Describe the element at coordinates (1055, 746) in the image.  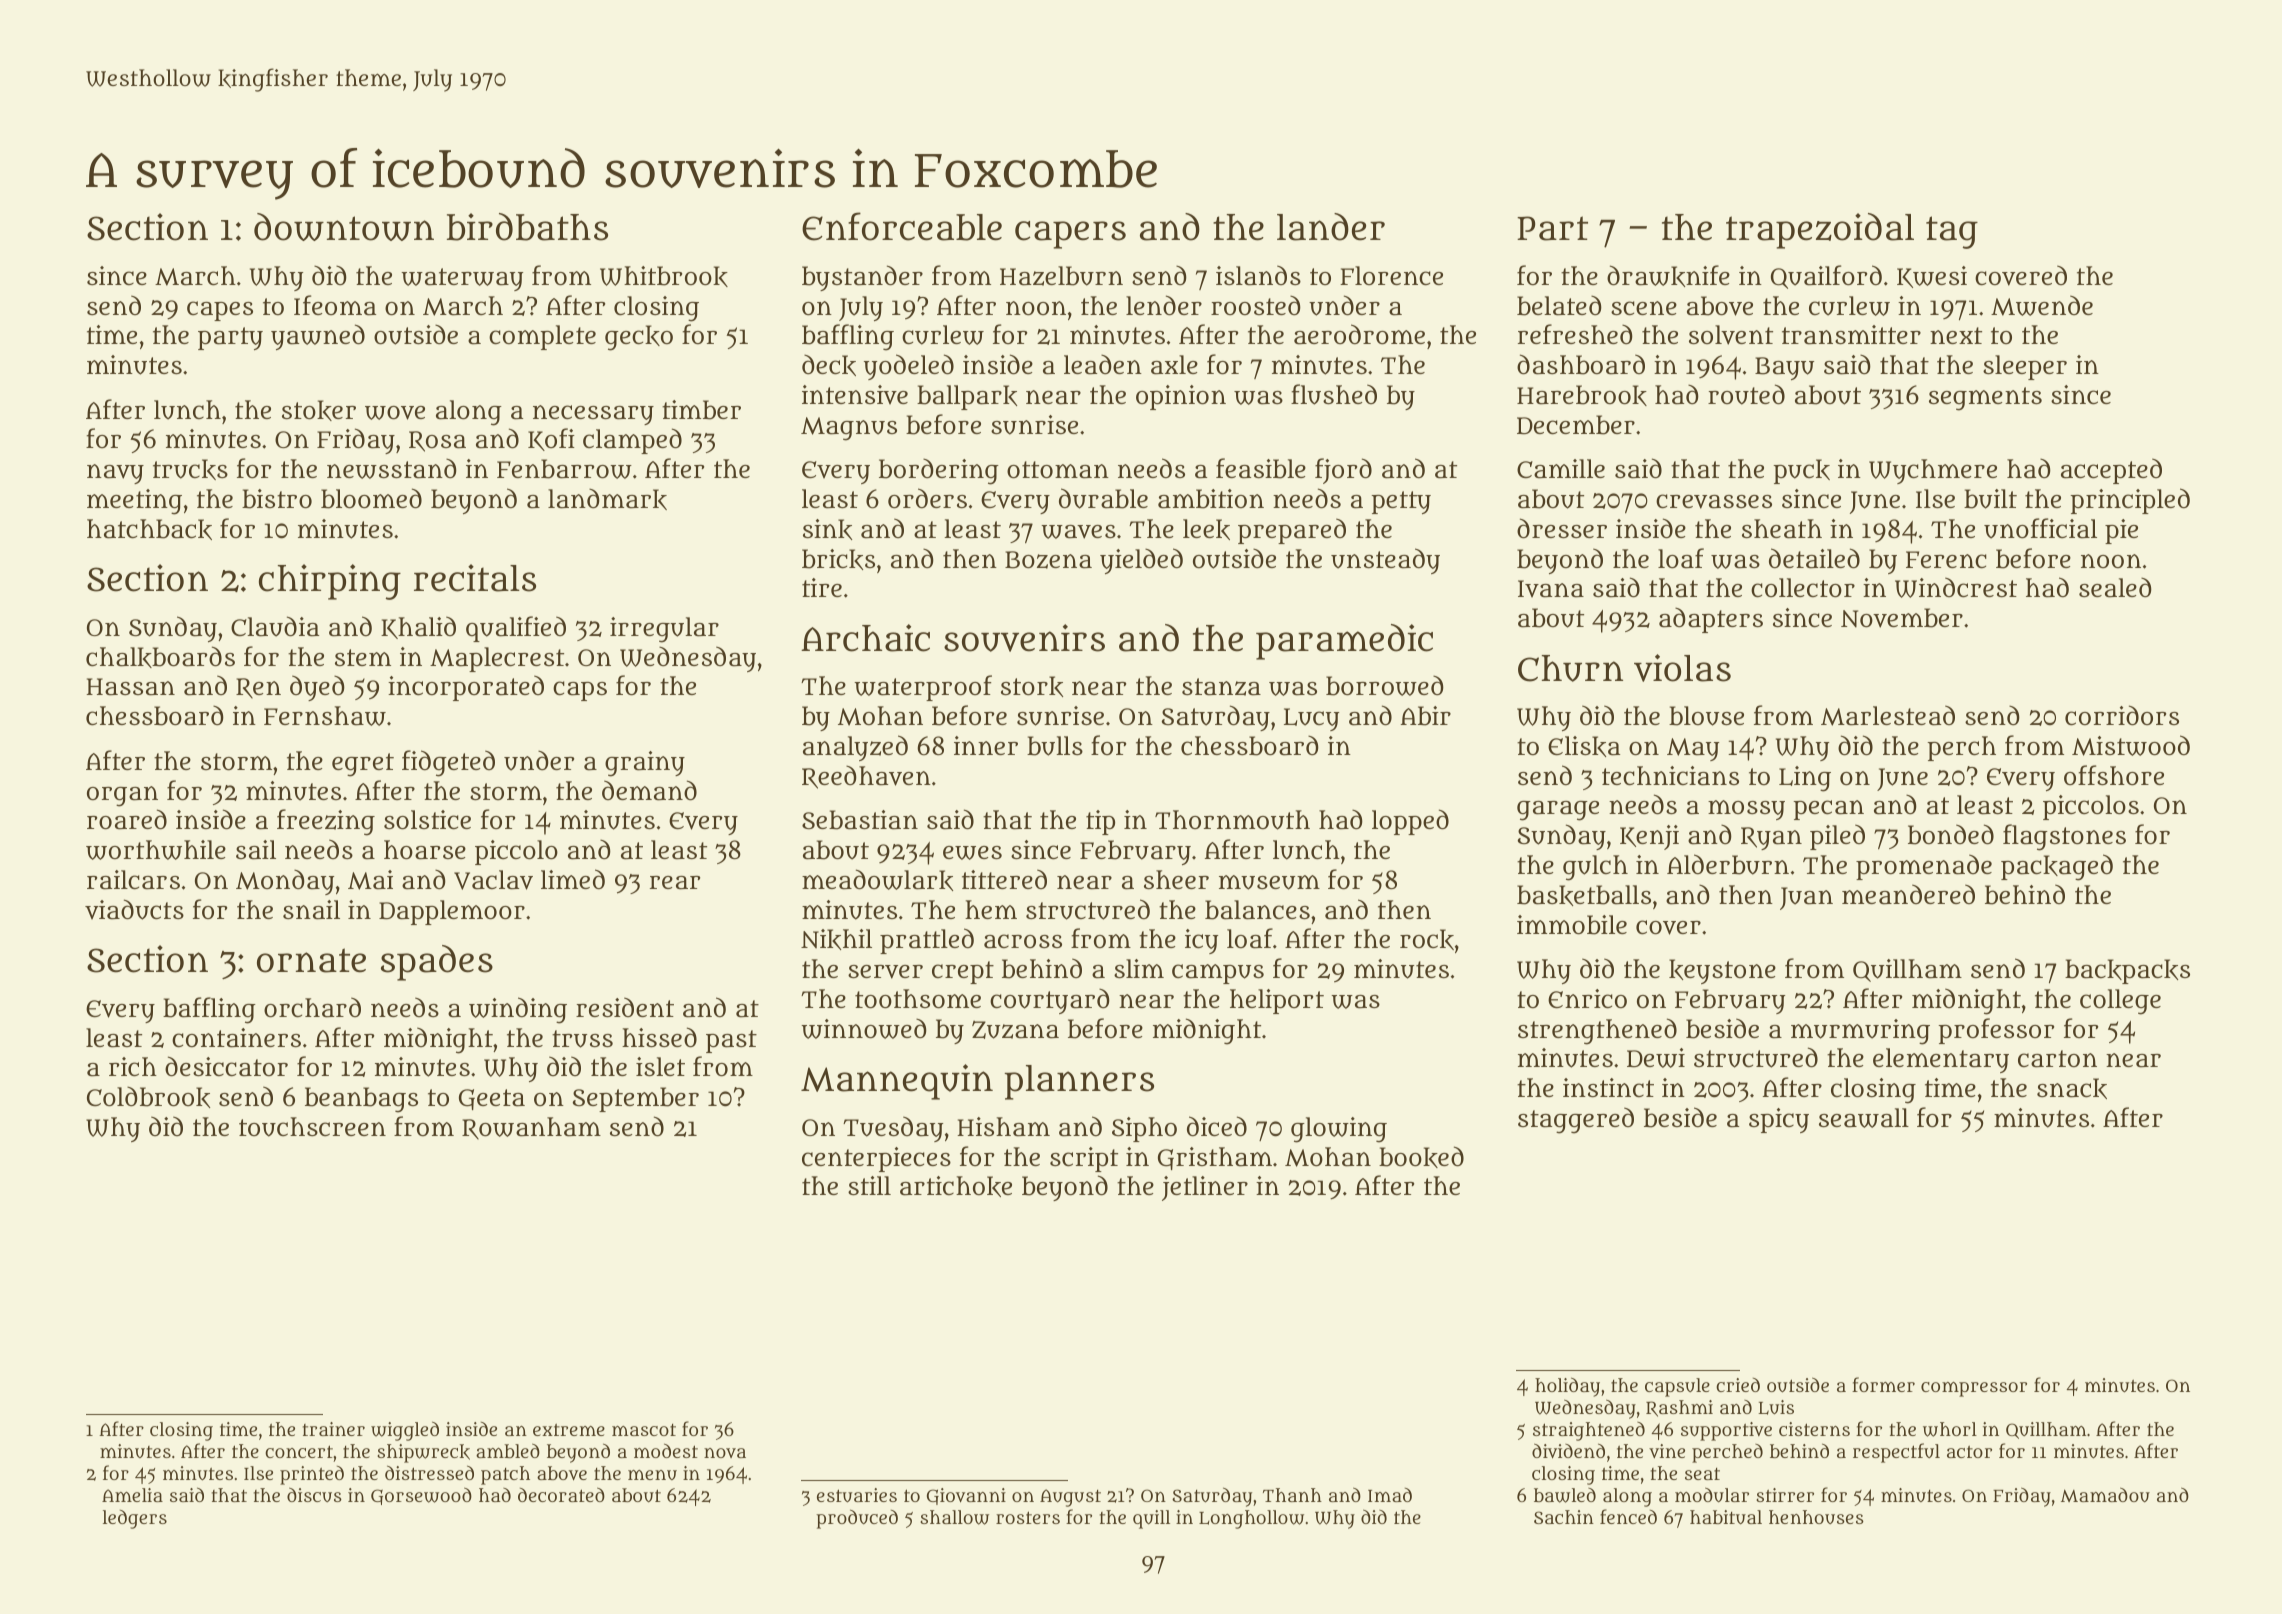
I see `bulls` at that location.
